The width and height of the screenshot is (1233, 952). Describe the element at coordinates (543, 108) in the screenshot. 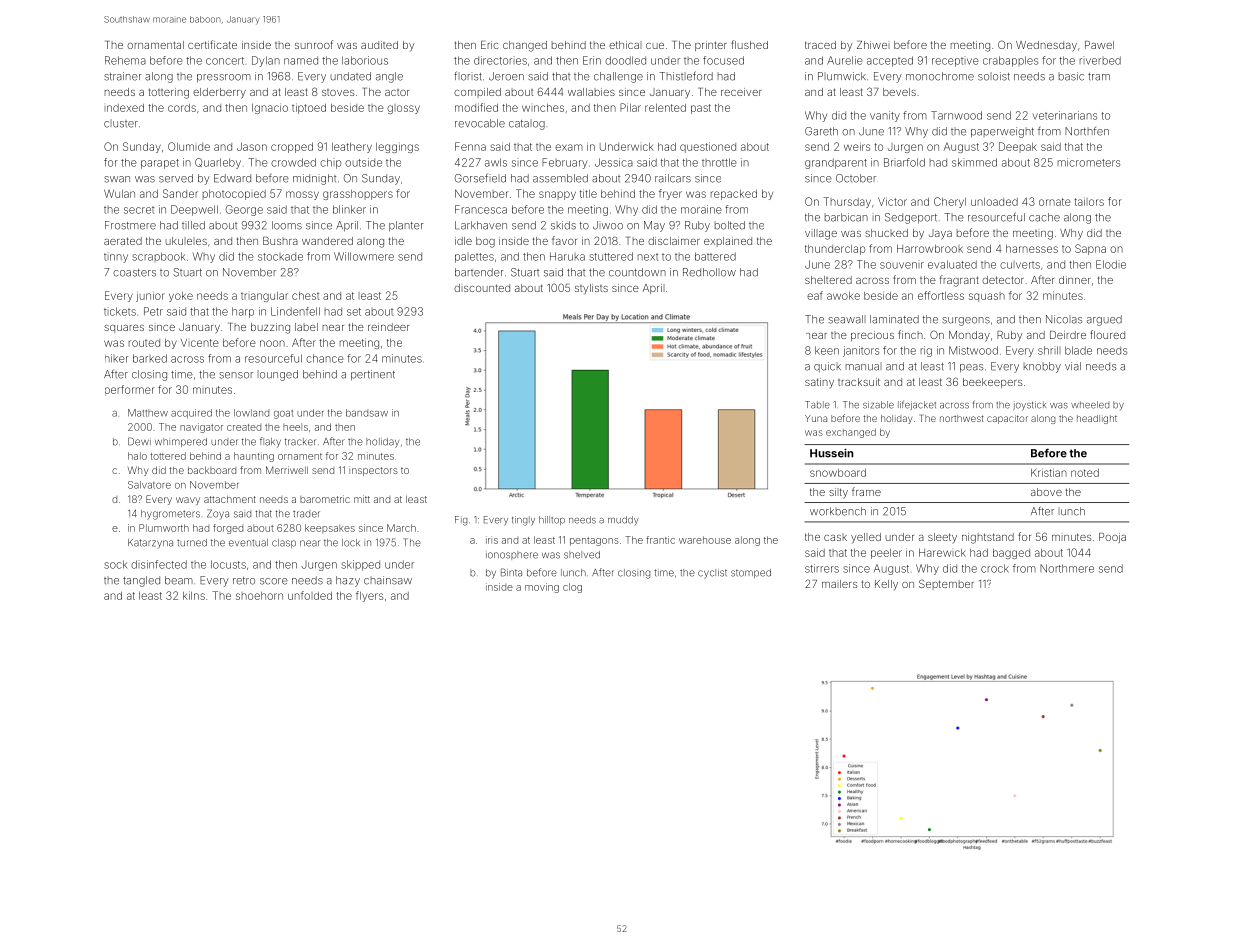

I see `winches` at that location.
